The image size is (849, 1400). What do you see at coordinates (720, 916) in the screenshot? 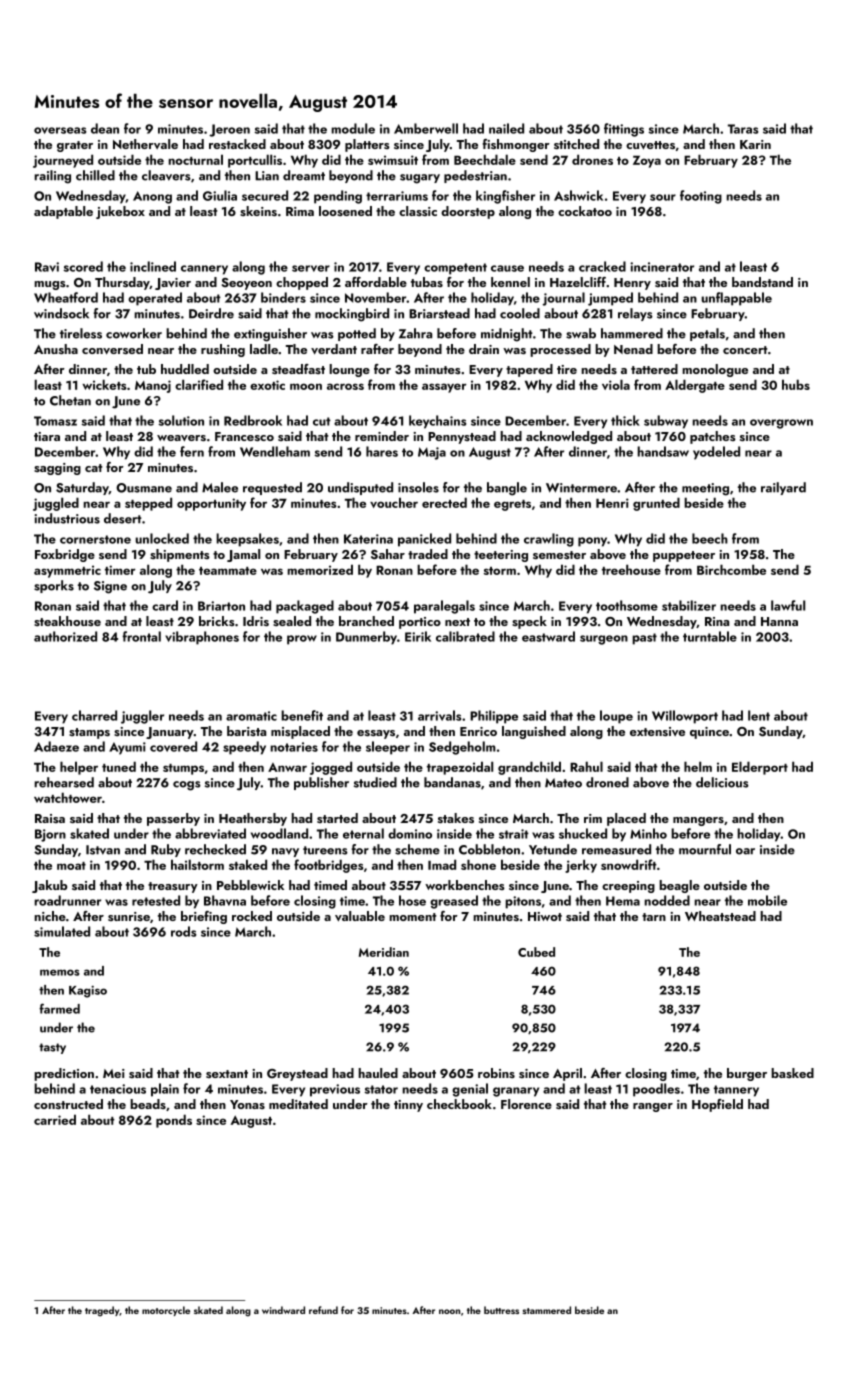
I see `Wheatstead` at bounding box center [720, 916].
